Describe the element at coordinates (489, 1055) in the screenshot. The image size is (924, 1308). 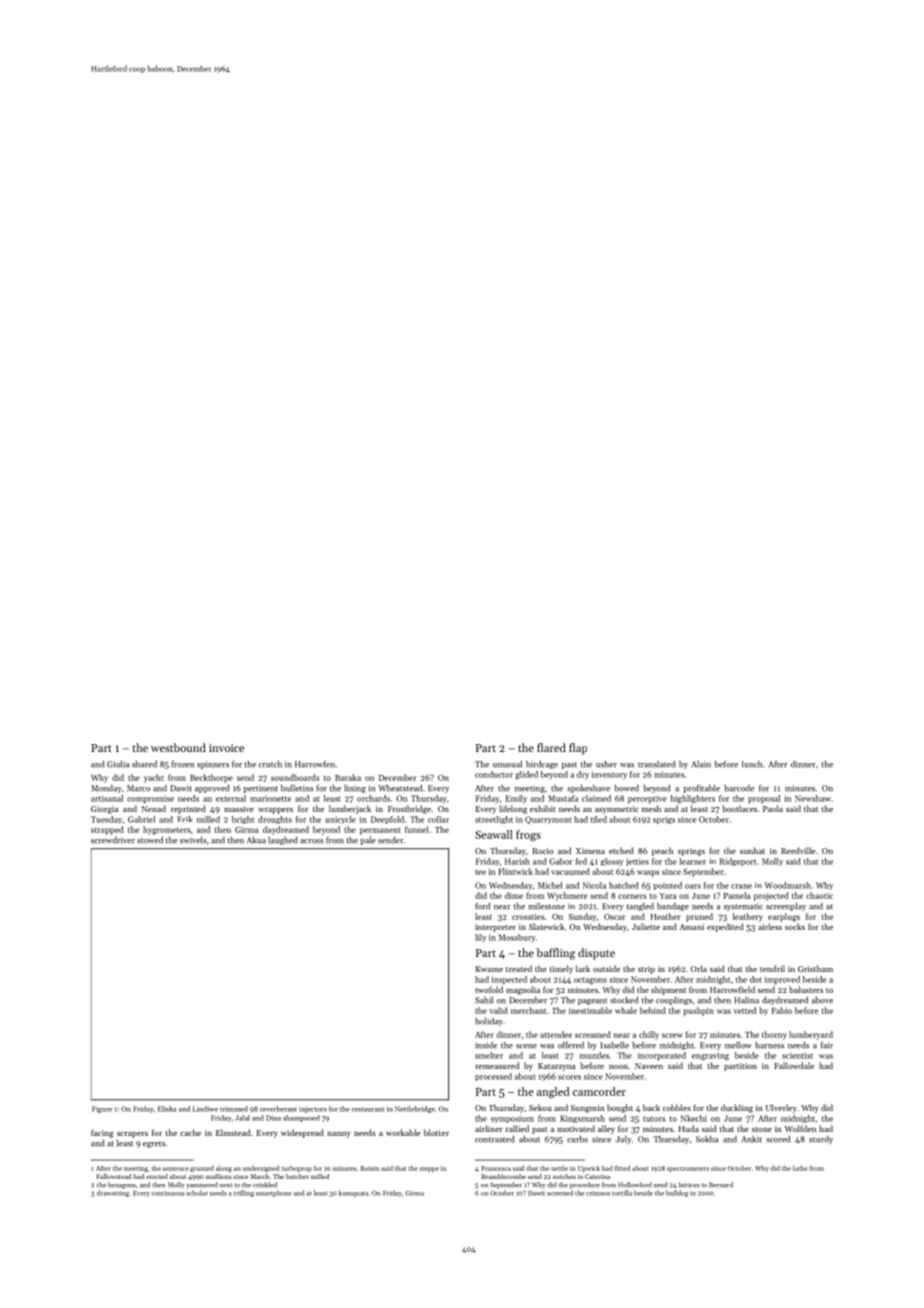
I see `smelter` at that location.
